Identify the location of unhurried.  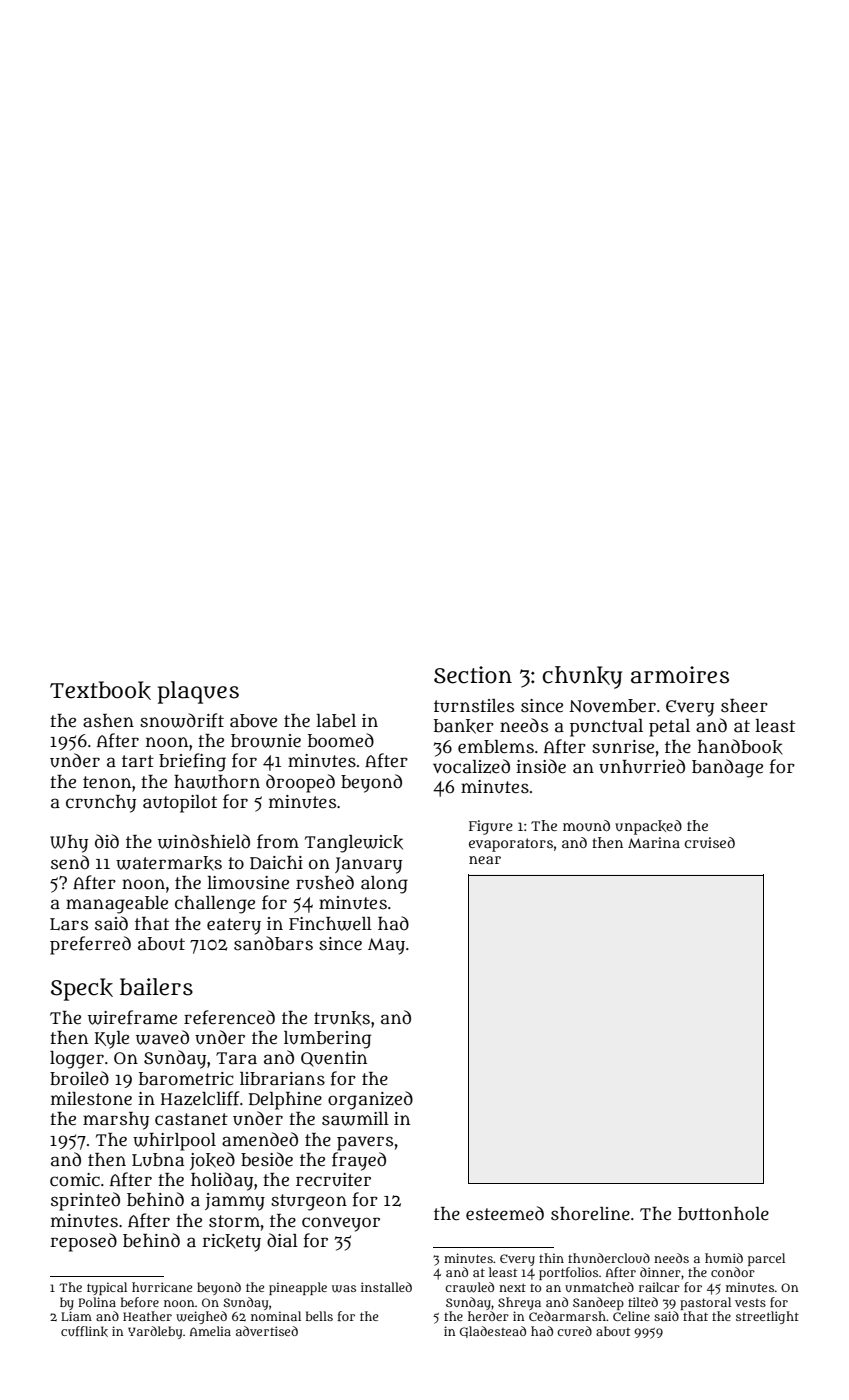
(642, 766).
